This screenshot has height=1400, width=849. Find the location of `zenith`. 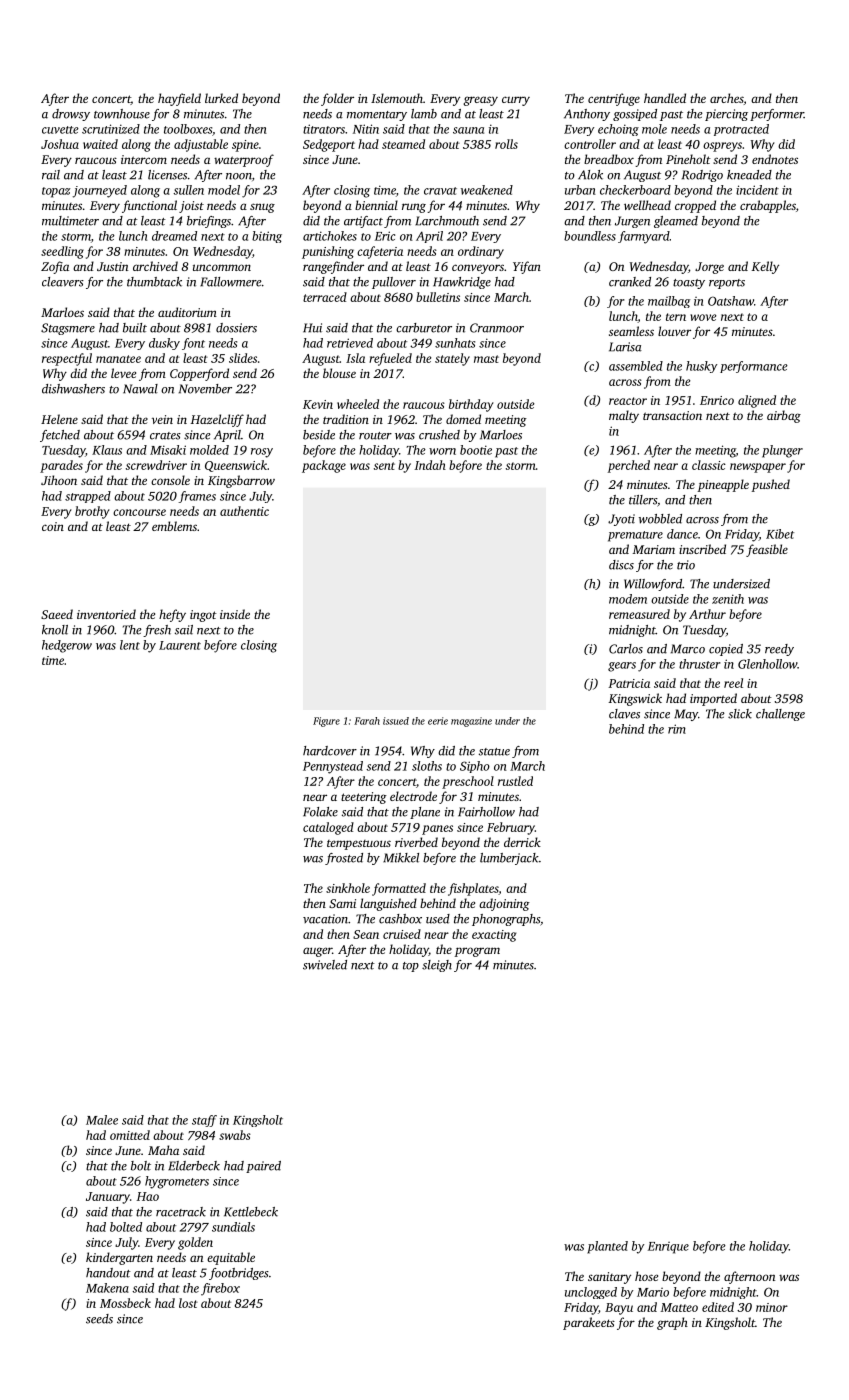

zenith is located at coordinates (728, 599).
